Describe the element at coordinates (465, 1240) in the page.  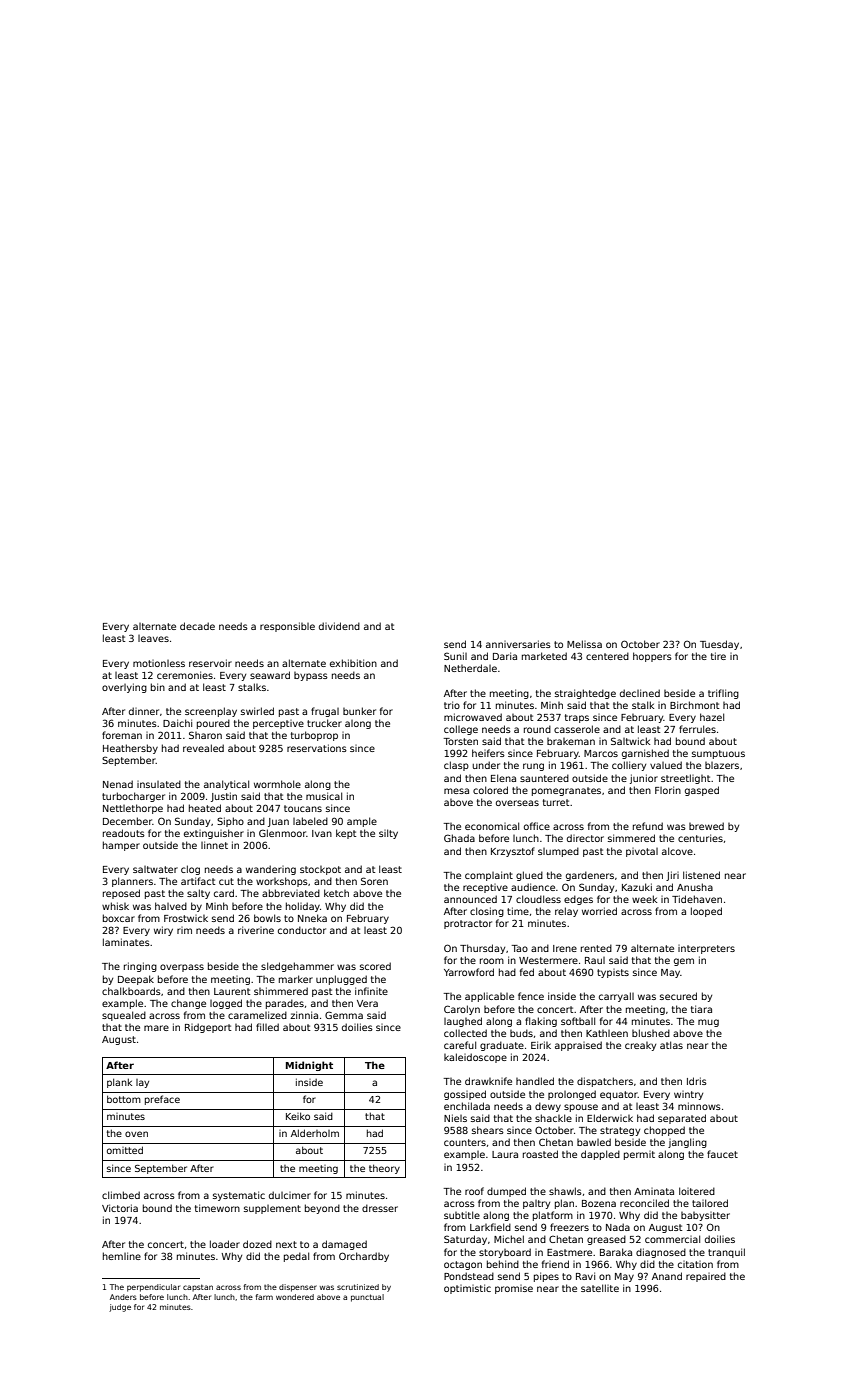
I see `Saturday` at that location.
